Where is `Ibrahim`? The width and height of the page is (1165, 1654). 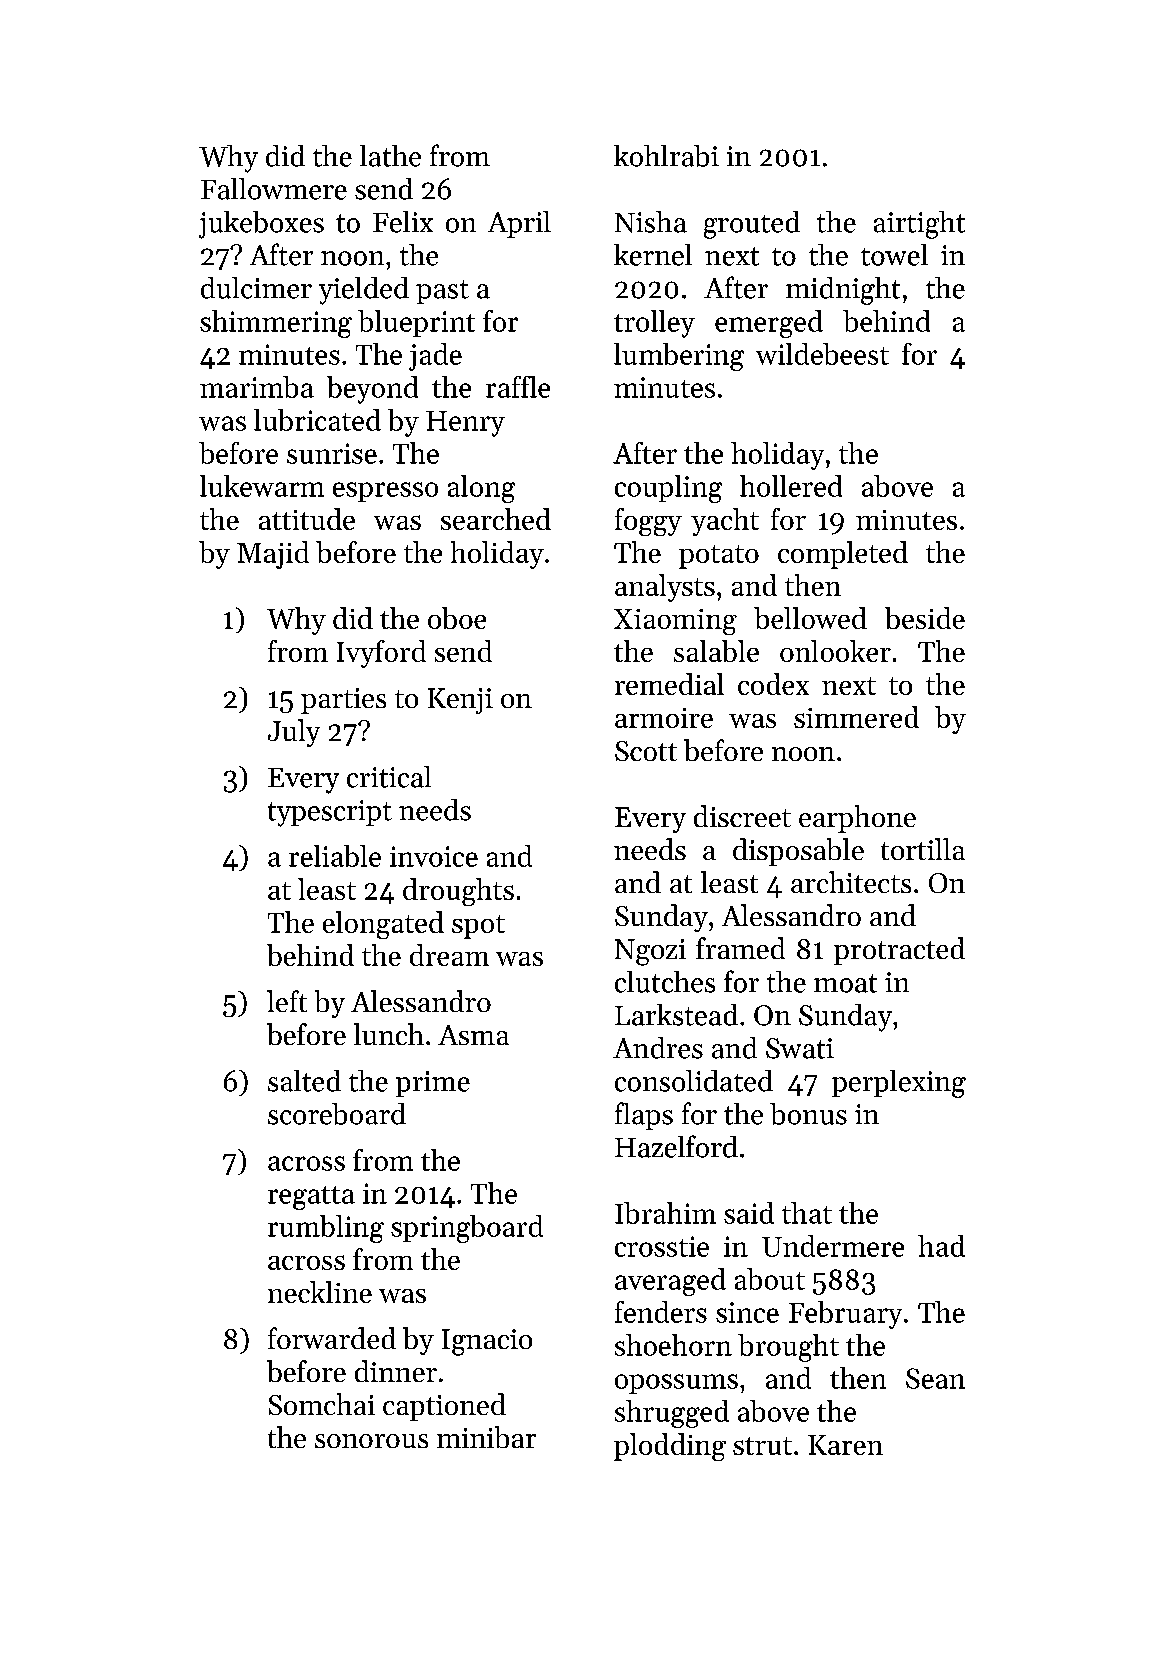
Ibrahim is located at coordinates (665, 1213).
